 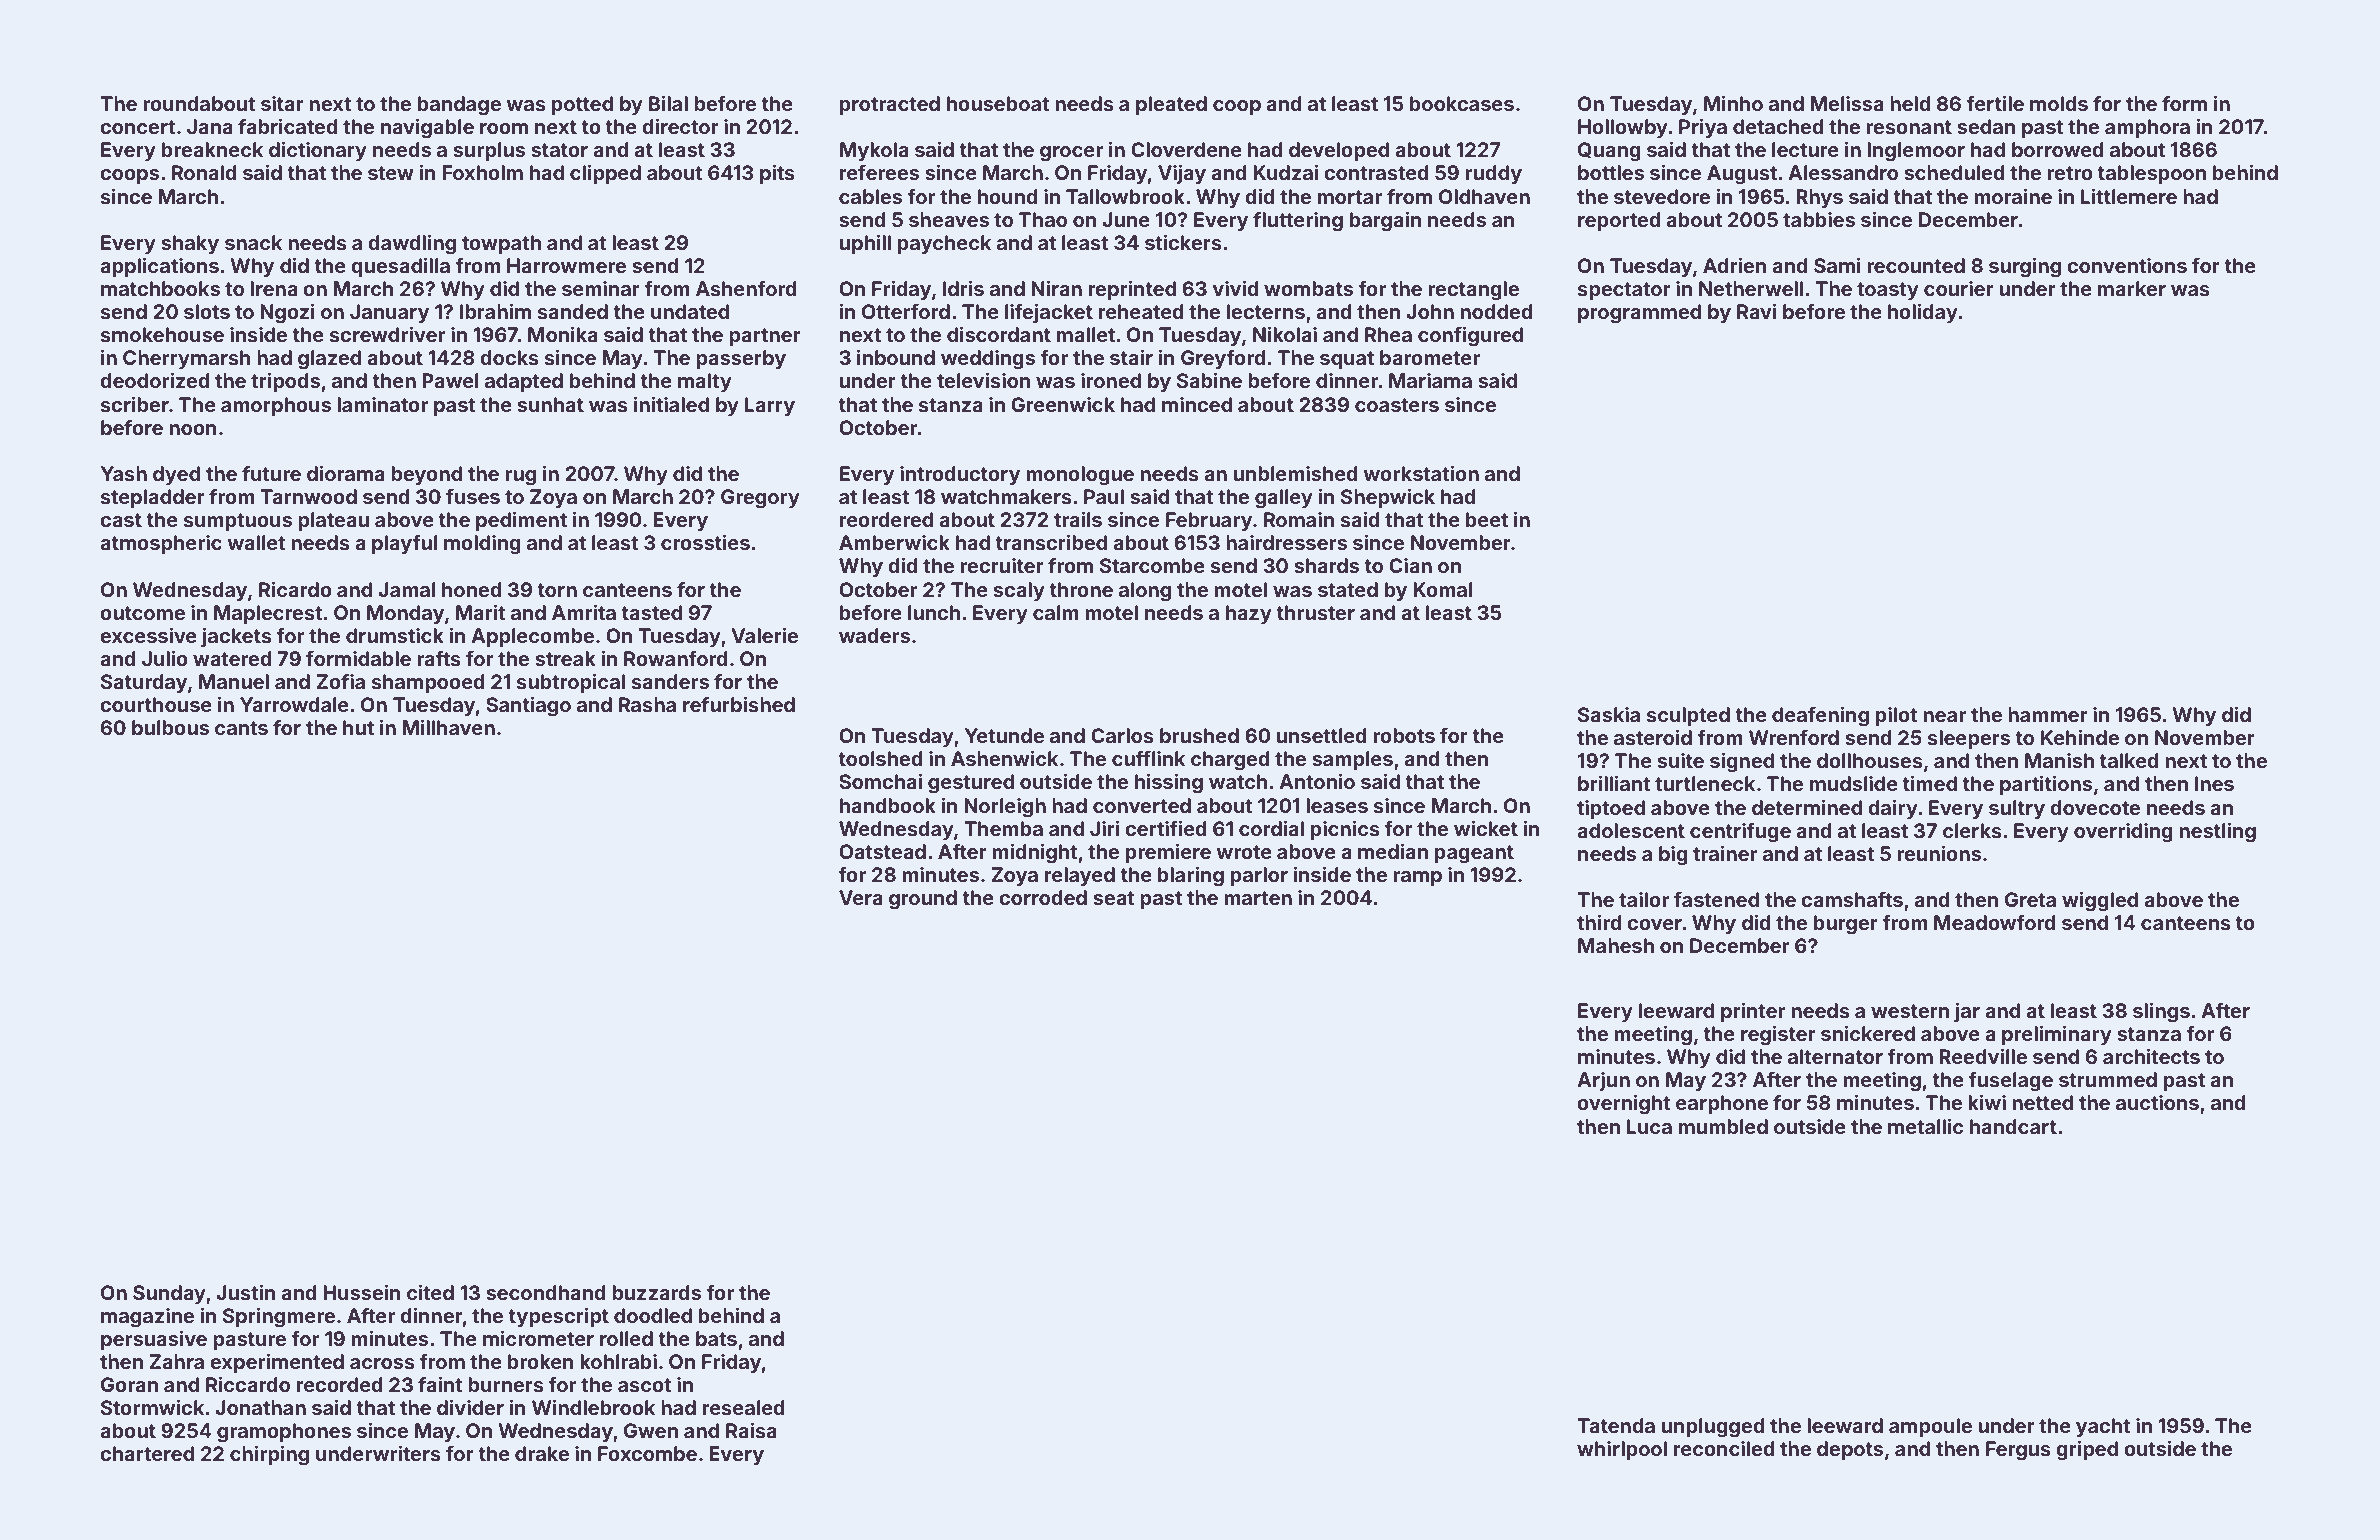 What do you see at coordinates (2048, 714) in the image?
I see `hammer` at bounding box center [2048, 714].
